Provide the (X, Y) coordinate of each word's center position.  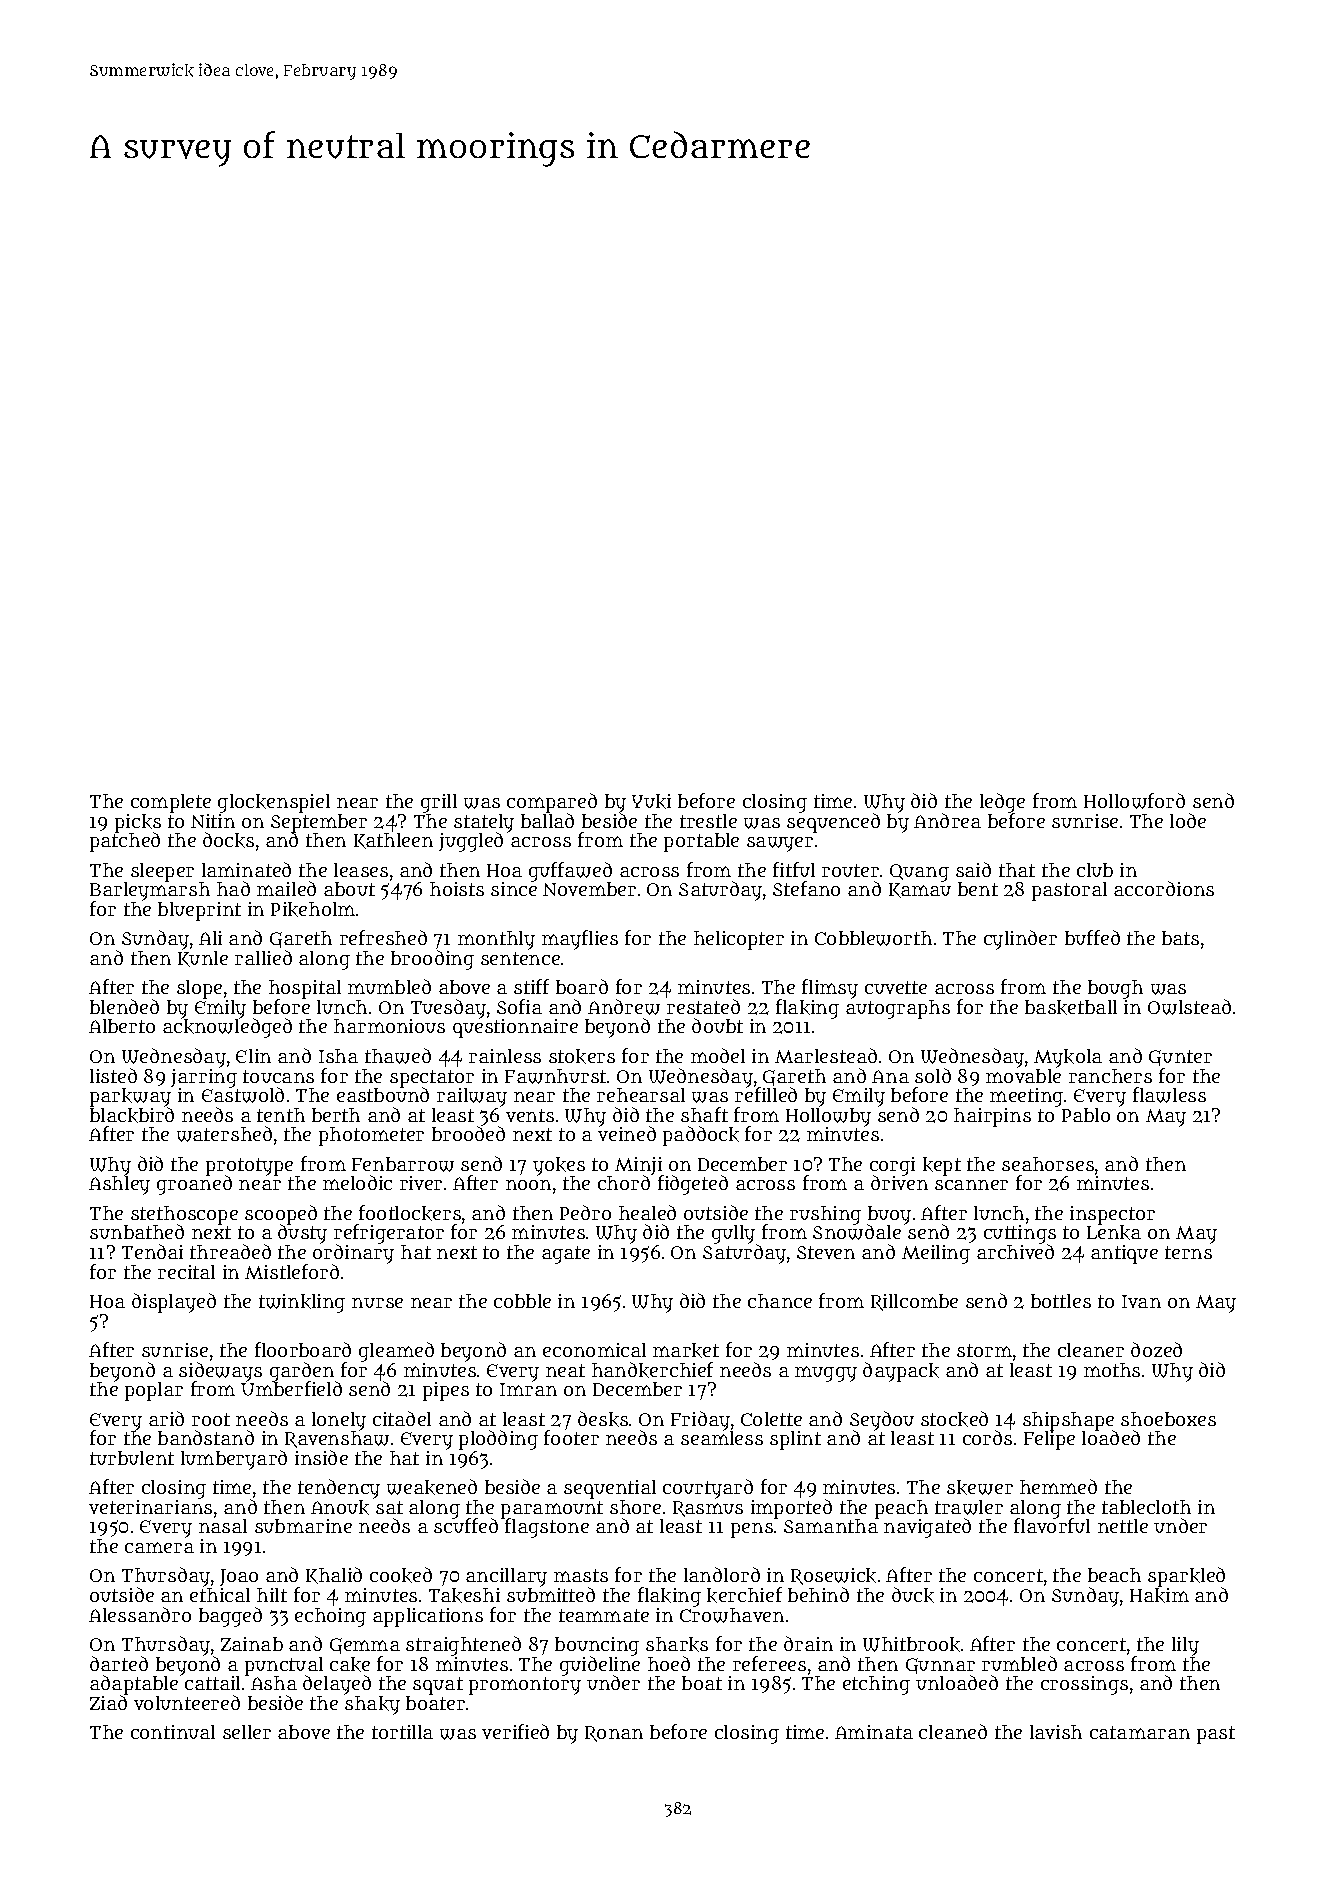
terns (1188, 1252)
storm (984, 1350)
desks (603, 1419)
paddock (701, 1136)
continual (173, 1732)
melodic (357, 1182)
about (349, 889)
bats (1180, 938)
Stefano (806, 888)
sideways (220, 1372)
